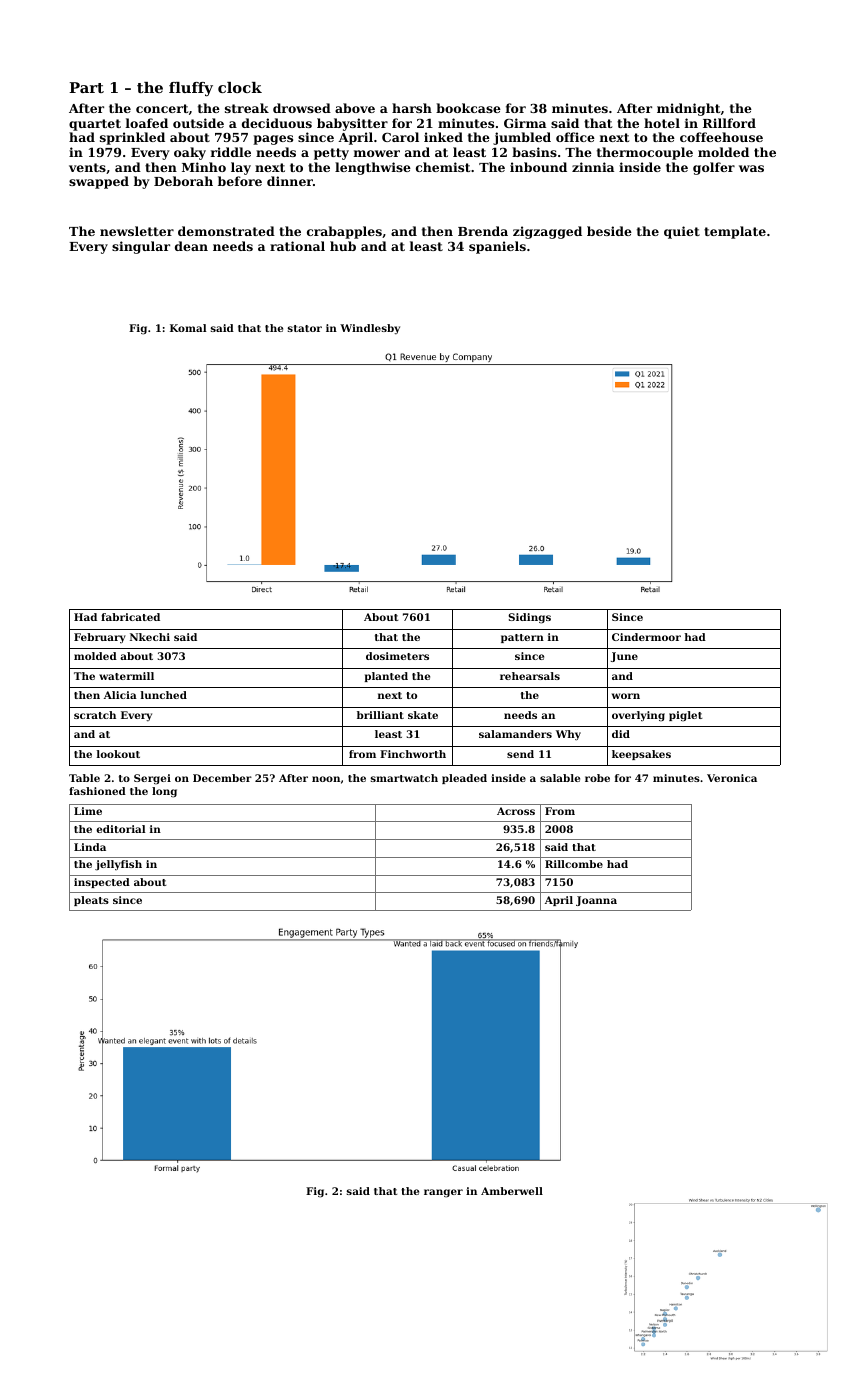 The height and width of the screenshot is (1400, 849). What do you see at coordinates (662, 123) in the screenshot?
I see `hotel` at bounding box center [662, 123].
